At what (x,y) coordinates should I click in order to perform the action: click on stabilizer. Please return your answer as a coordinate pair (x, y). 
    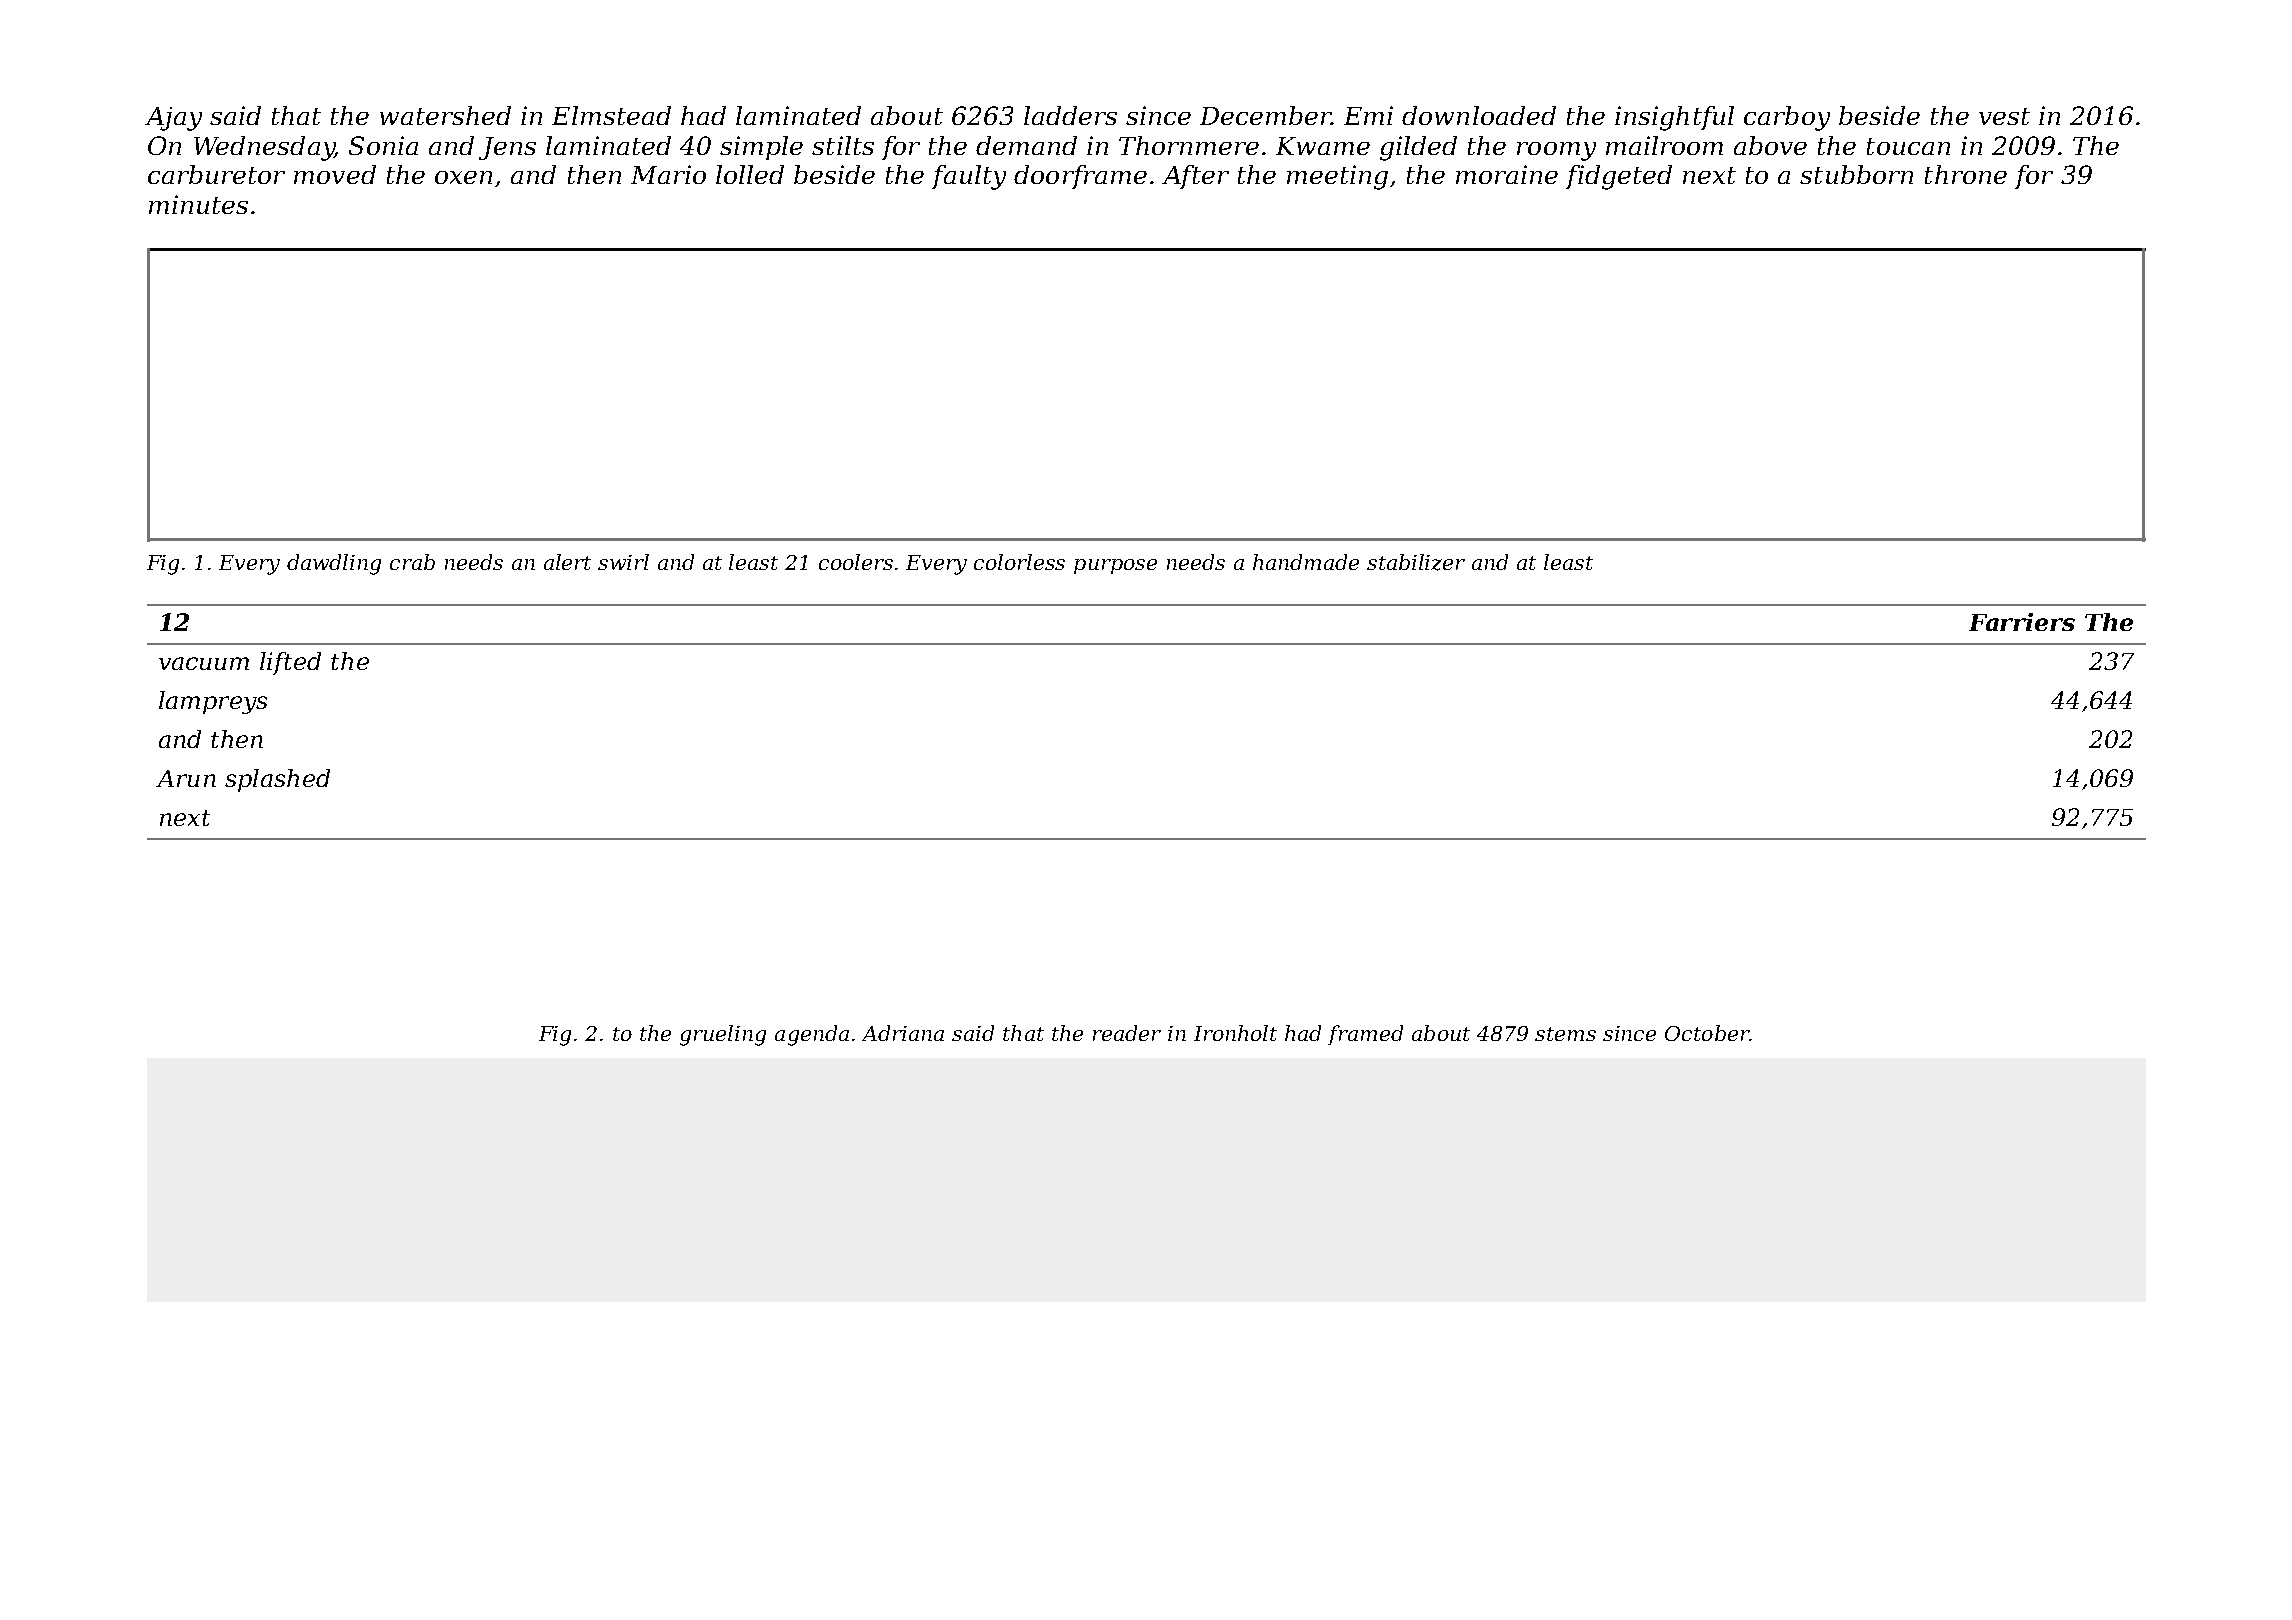
    Looking at the image, I should click on (1416, 562).
